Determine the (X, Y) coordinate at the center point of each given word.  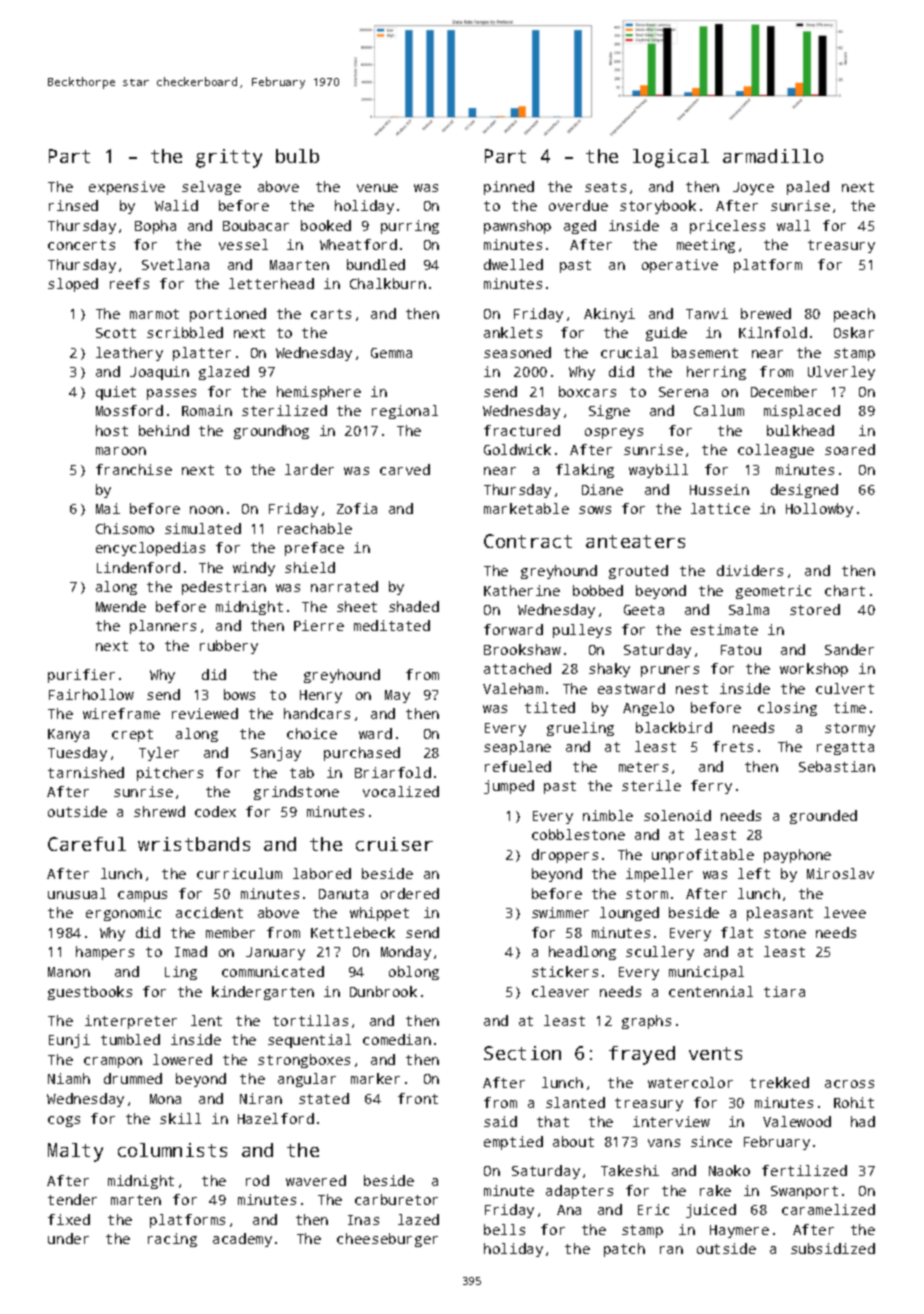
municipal (706, 973)
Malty (75, 1152)
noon (206, 510)
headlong (582, 953)
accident (209, 912)
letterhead (271, 283)
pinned (509, 188)
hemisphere (319, 393)
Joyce (753, 188)
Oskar (854, 332)
